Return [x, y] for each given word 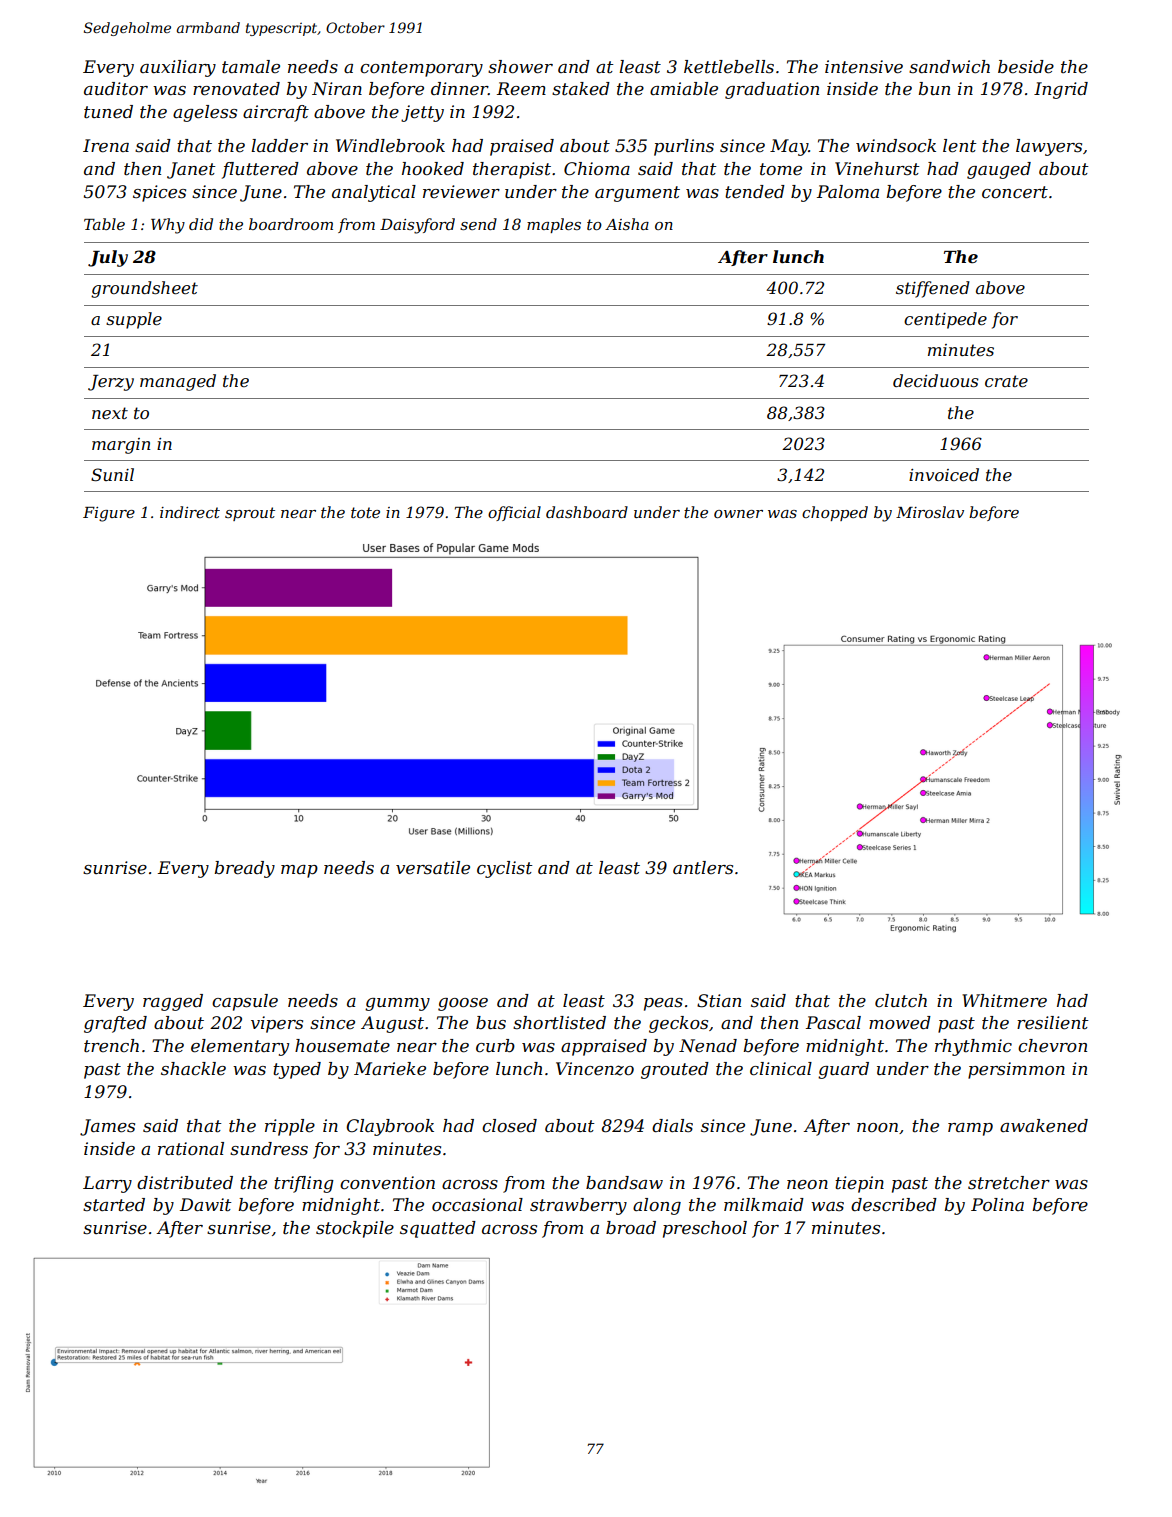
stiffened [932, 289]
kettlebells [729, 67]
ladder [279, 145]
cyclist [505, 869]
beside [1026, 67]
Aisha [627, 224]
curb [495, 1046]
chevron [1052, 1045]
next [110, 413]
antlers [703, 868]
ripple [290, 1127]
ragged [173, 1002]
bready [244, 869]
